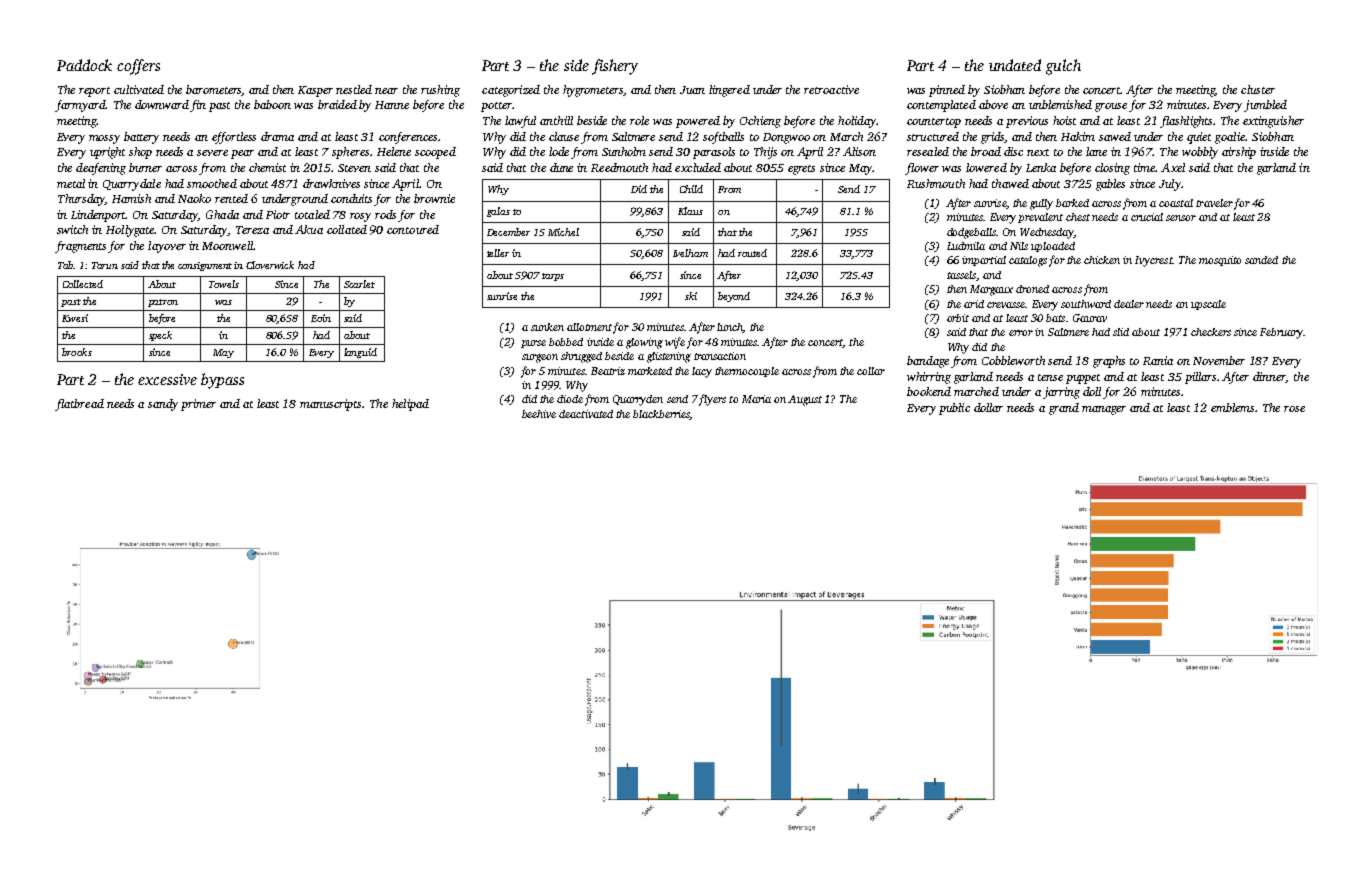 The image size is (1372, 887). I want to click on excessive, so click(167, 379).
